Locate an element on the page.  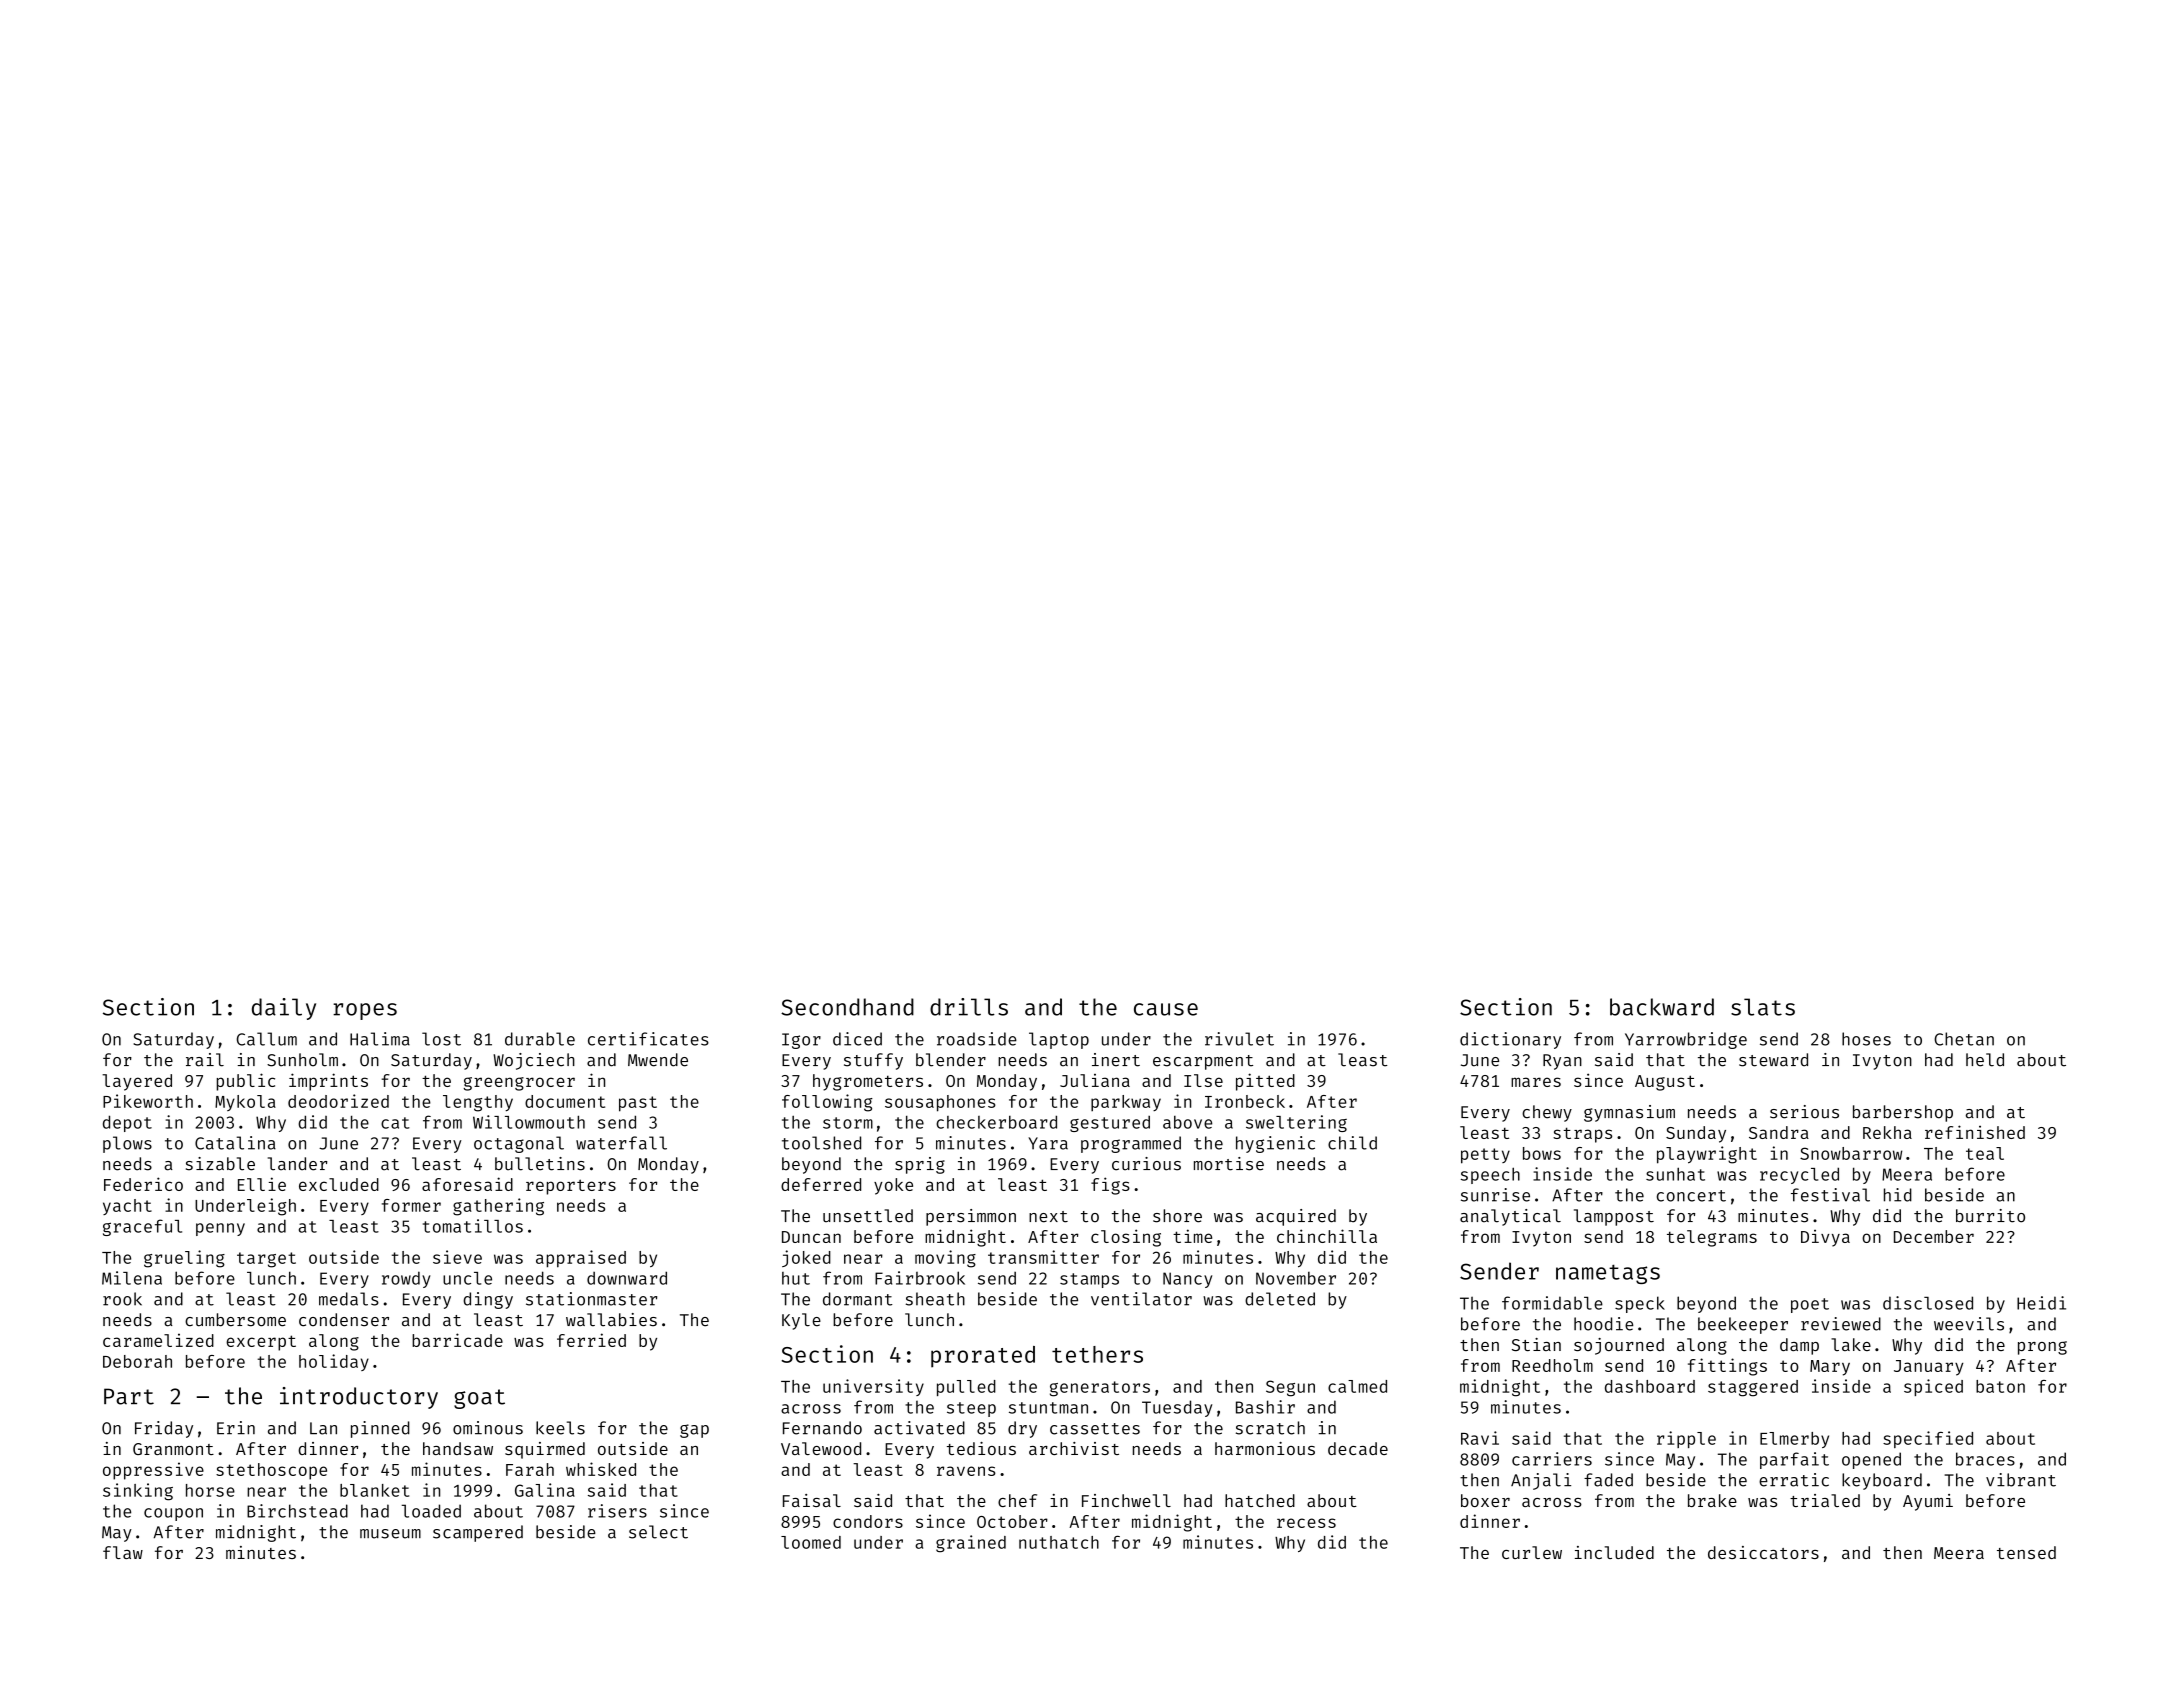
flaw is located at coordinates (123, 1552).
